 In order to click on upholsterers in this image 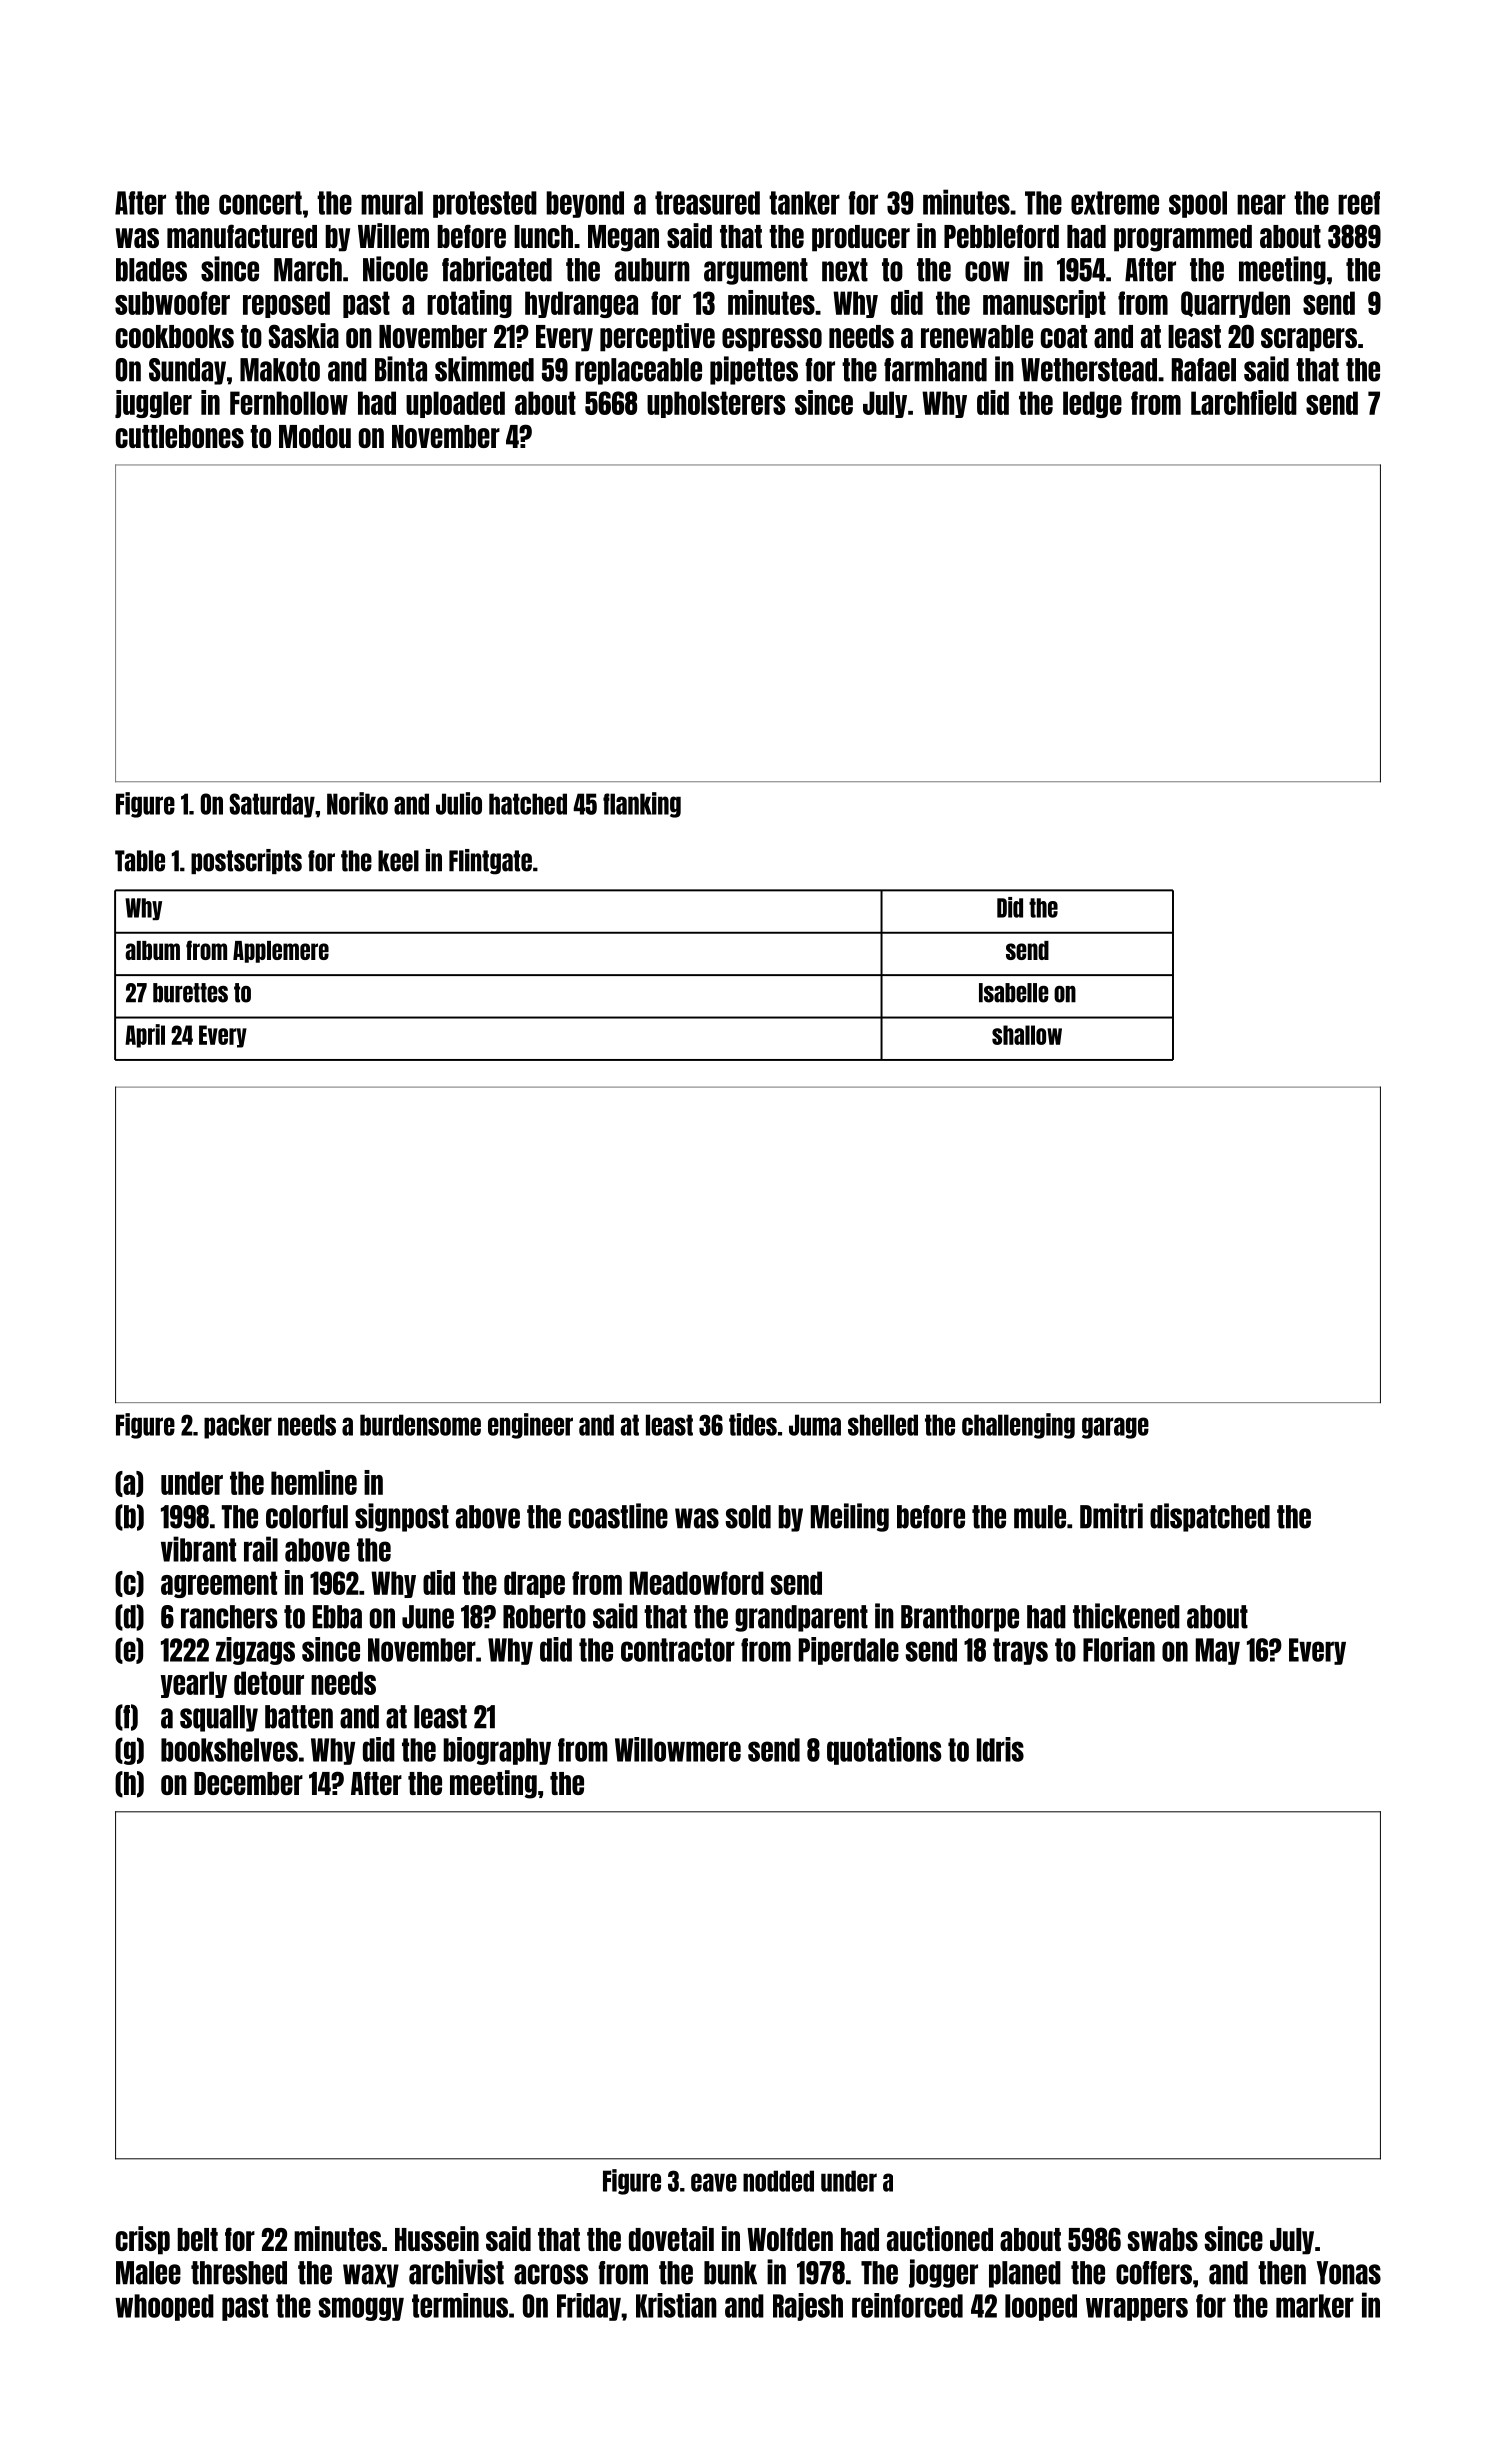, I will do `click(716, 404)`.
